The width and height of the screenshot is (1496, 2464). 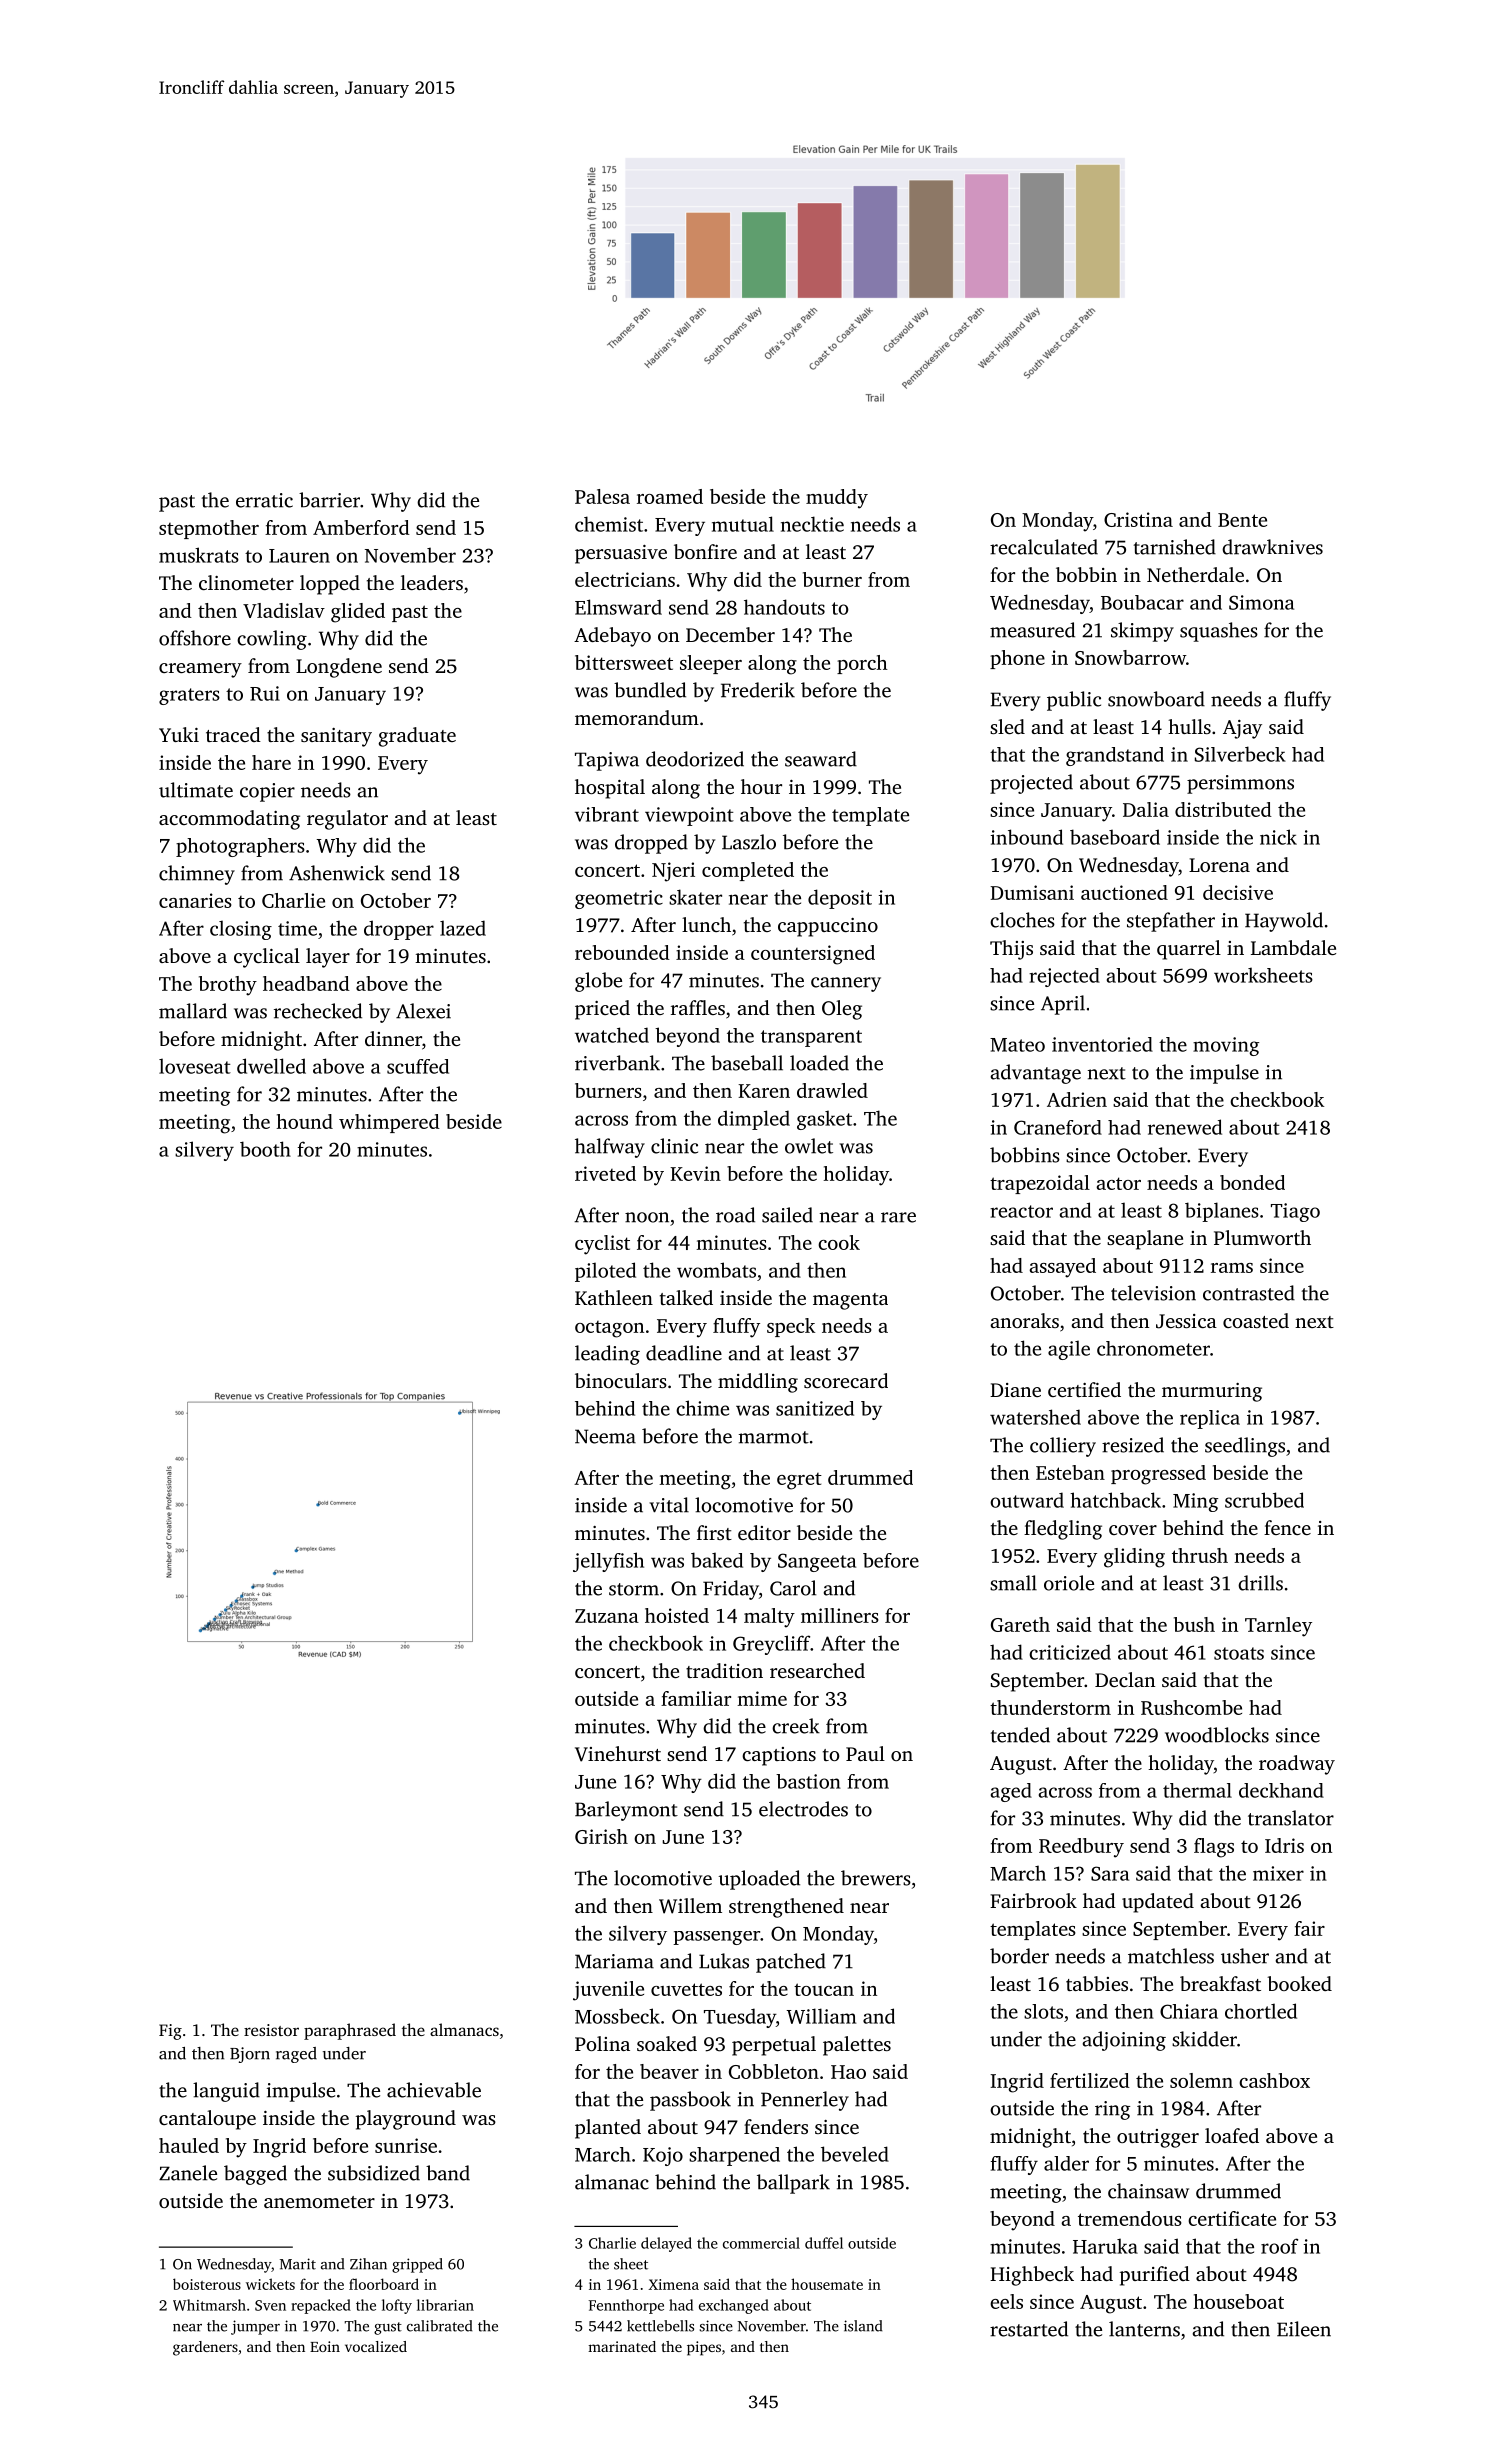 I want to click on whimpered, so click(x=389, y=1123).
